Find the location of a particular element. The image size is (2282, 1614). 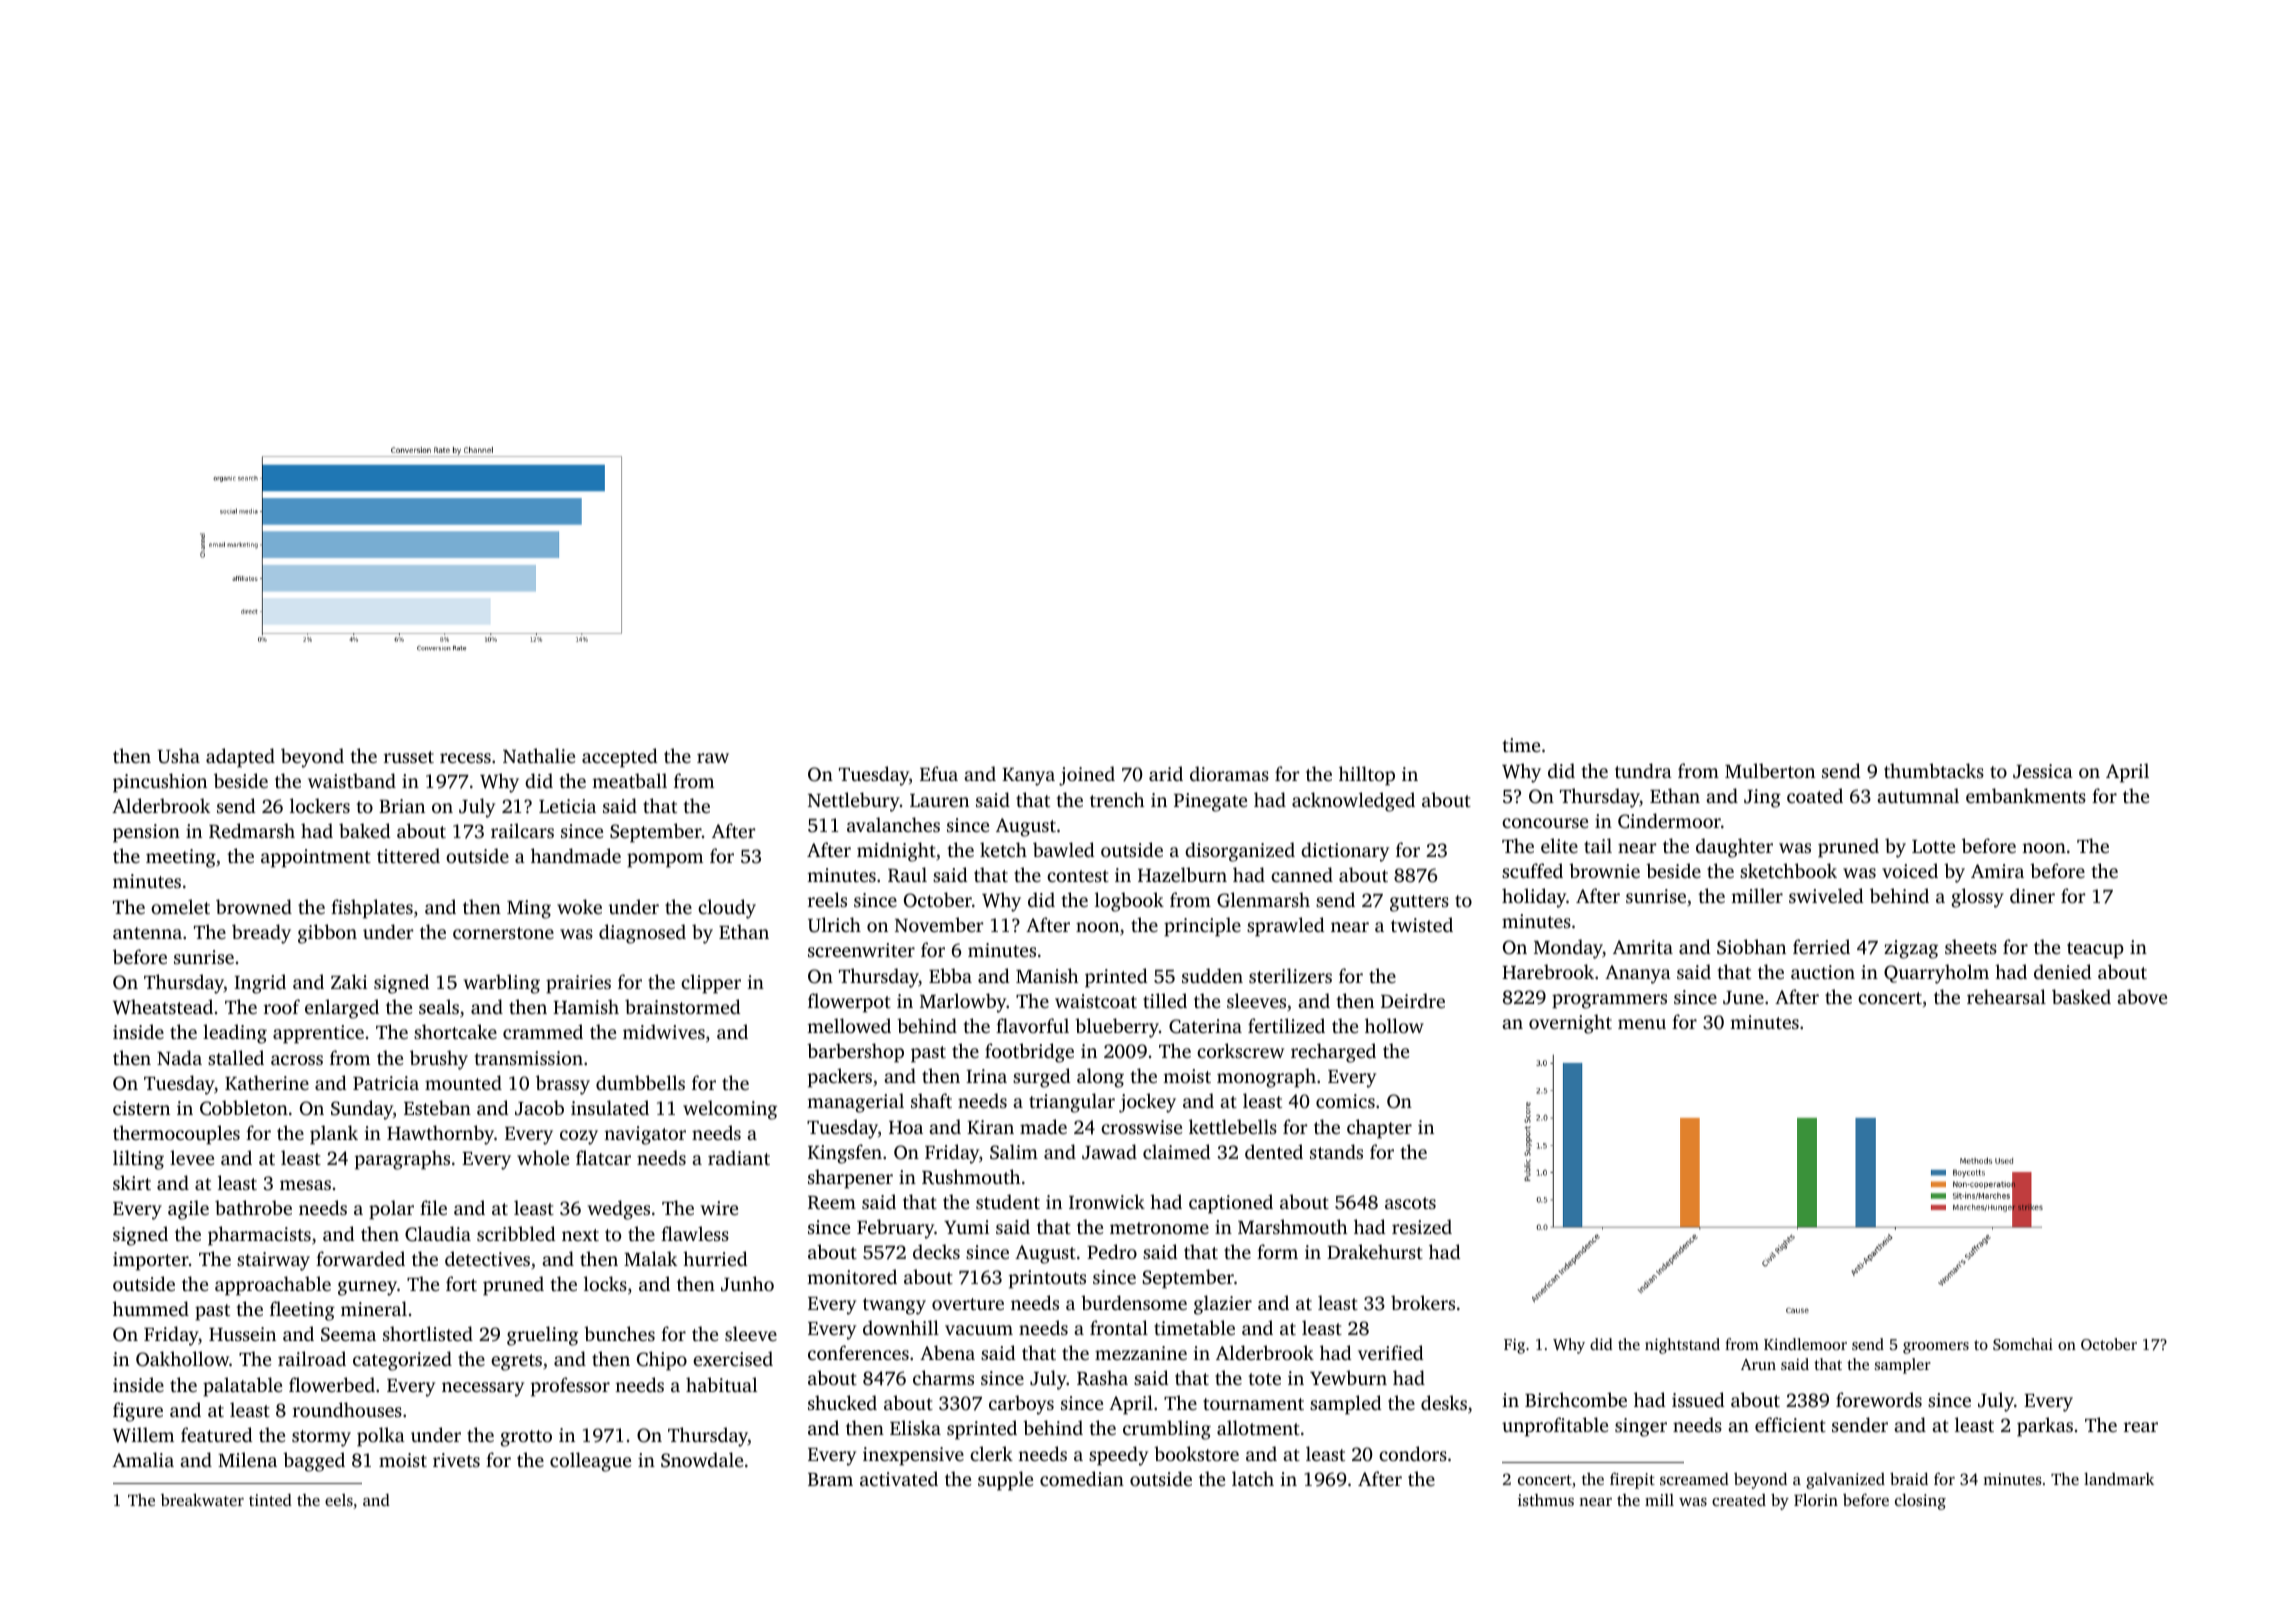

fishplates is located at coordinates (372, 909).
